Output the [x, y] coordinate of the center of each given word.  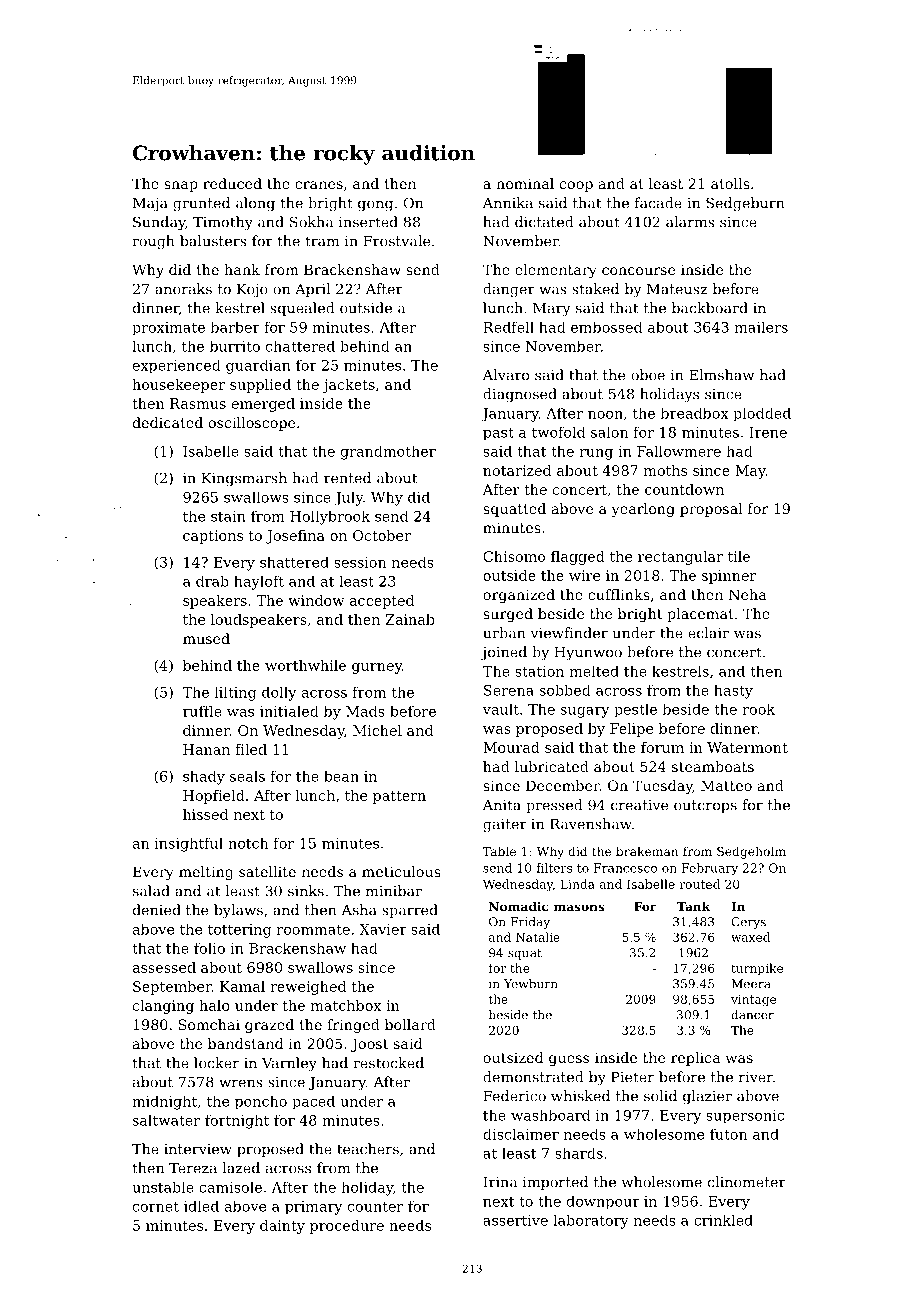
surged [508, 615]
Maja [150, 205]
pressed [554, 806]
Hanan [206, 749]
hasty [733, 692]
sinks [306, 891]
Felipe [631, 730]
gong [375, 206]
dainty [282, 1227]
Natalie [538, 937]
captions [213, 537]
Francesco [625, 868]
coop [576, 186]
